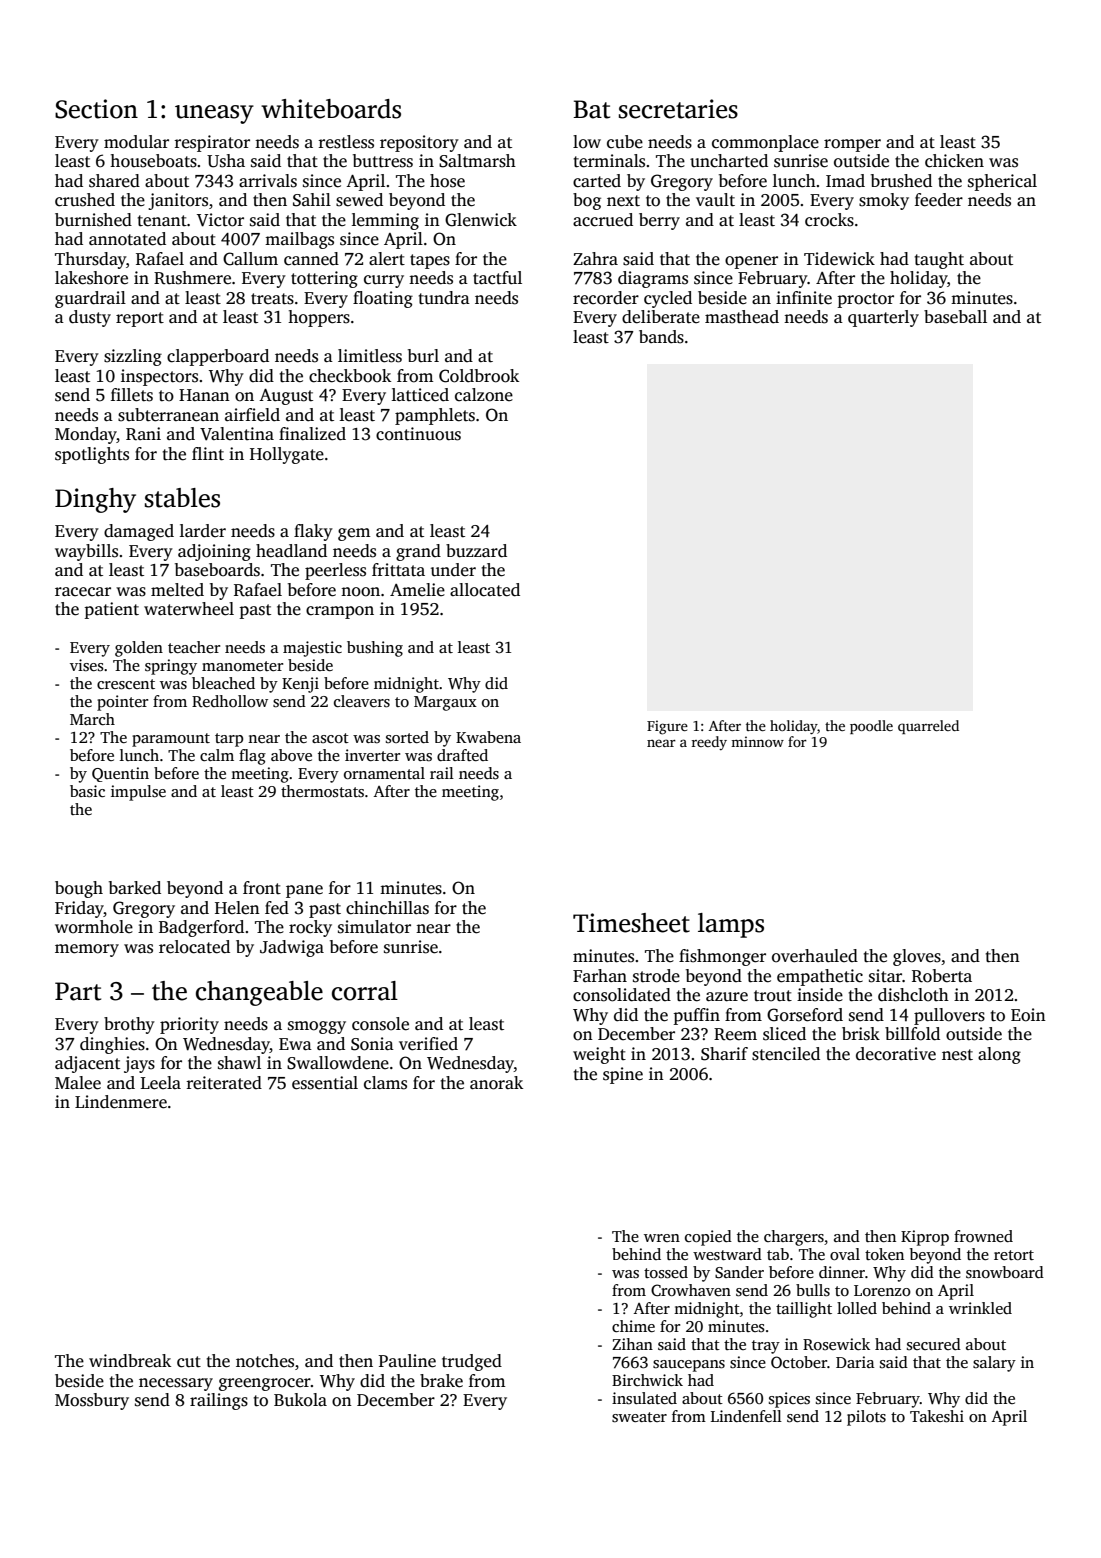 The image size is (1101, 1558). Describe the element at coordinates (85, 200) in the image. I see `crushed` at that location.
